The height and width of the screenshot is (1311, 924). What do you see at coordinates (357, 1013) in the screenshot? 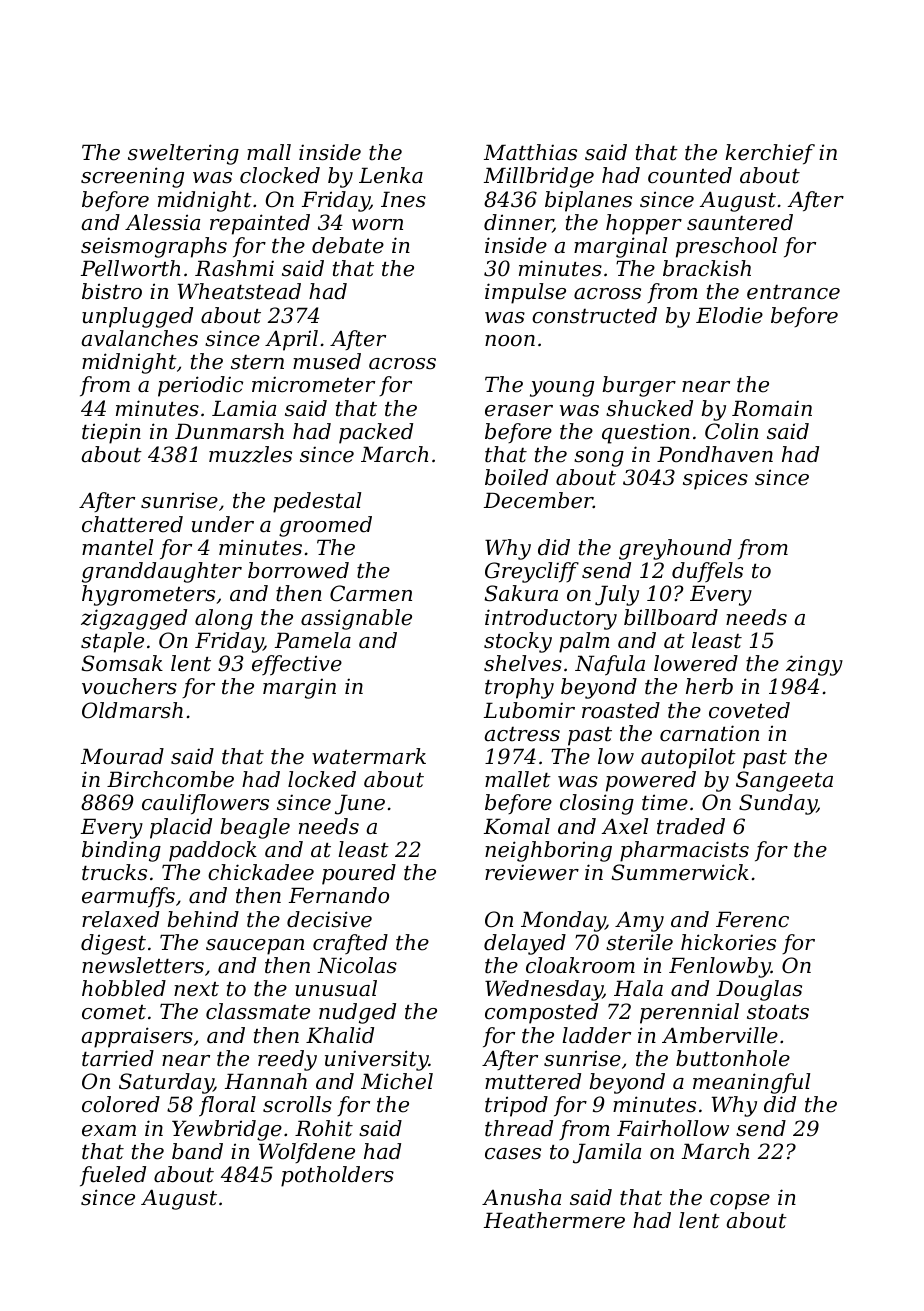
I see `nudged` at bounding box center [357, 1013].
